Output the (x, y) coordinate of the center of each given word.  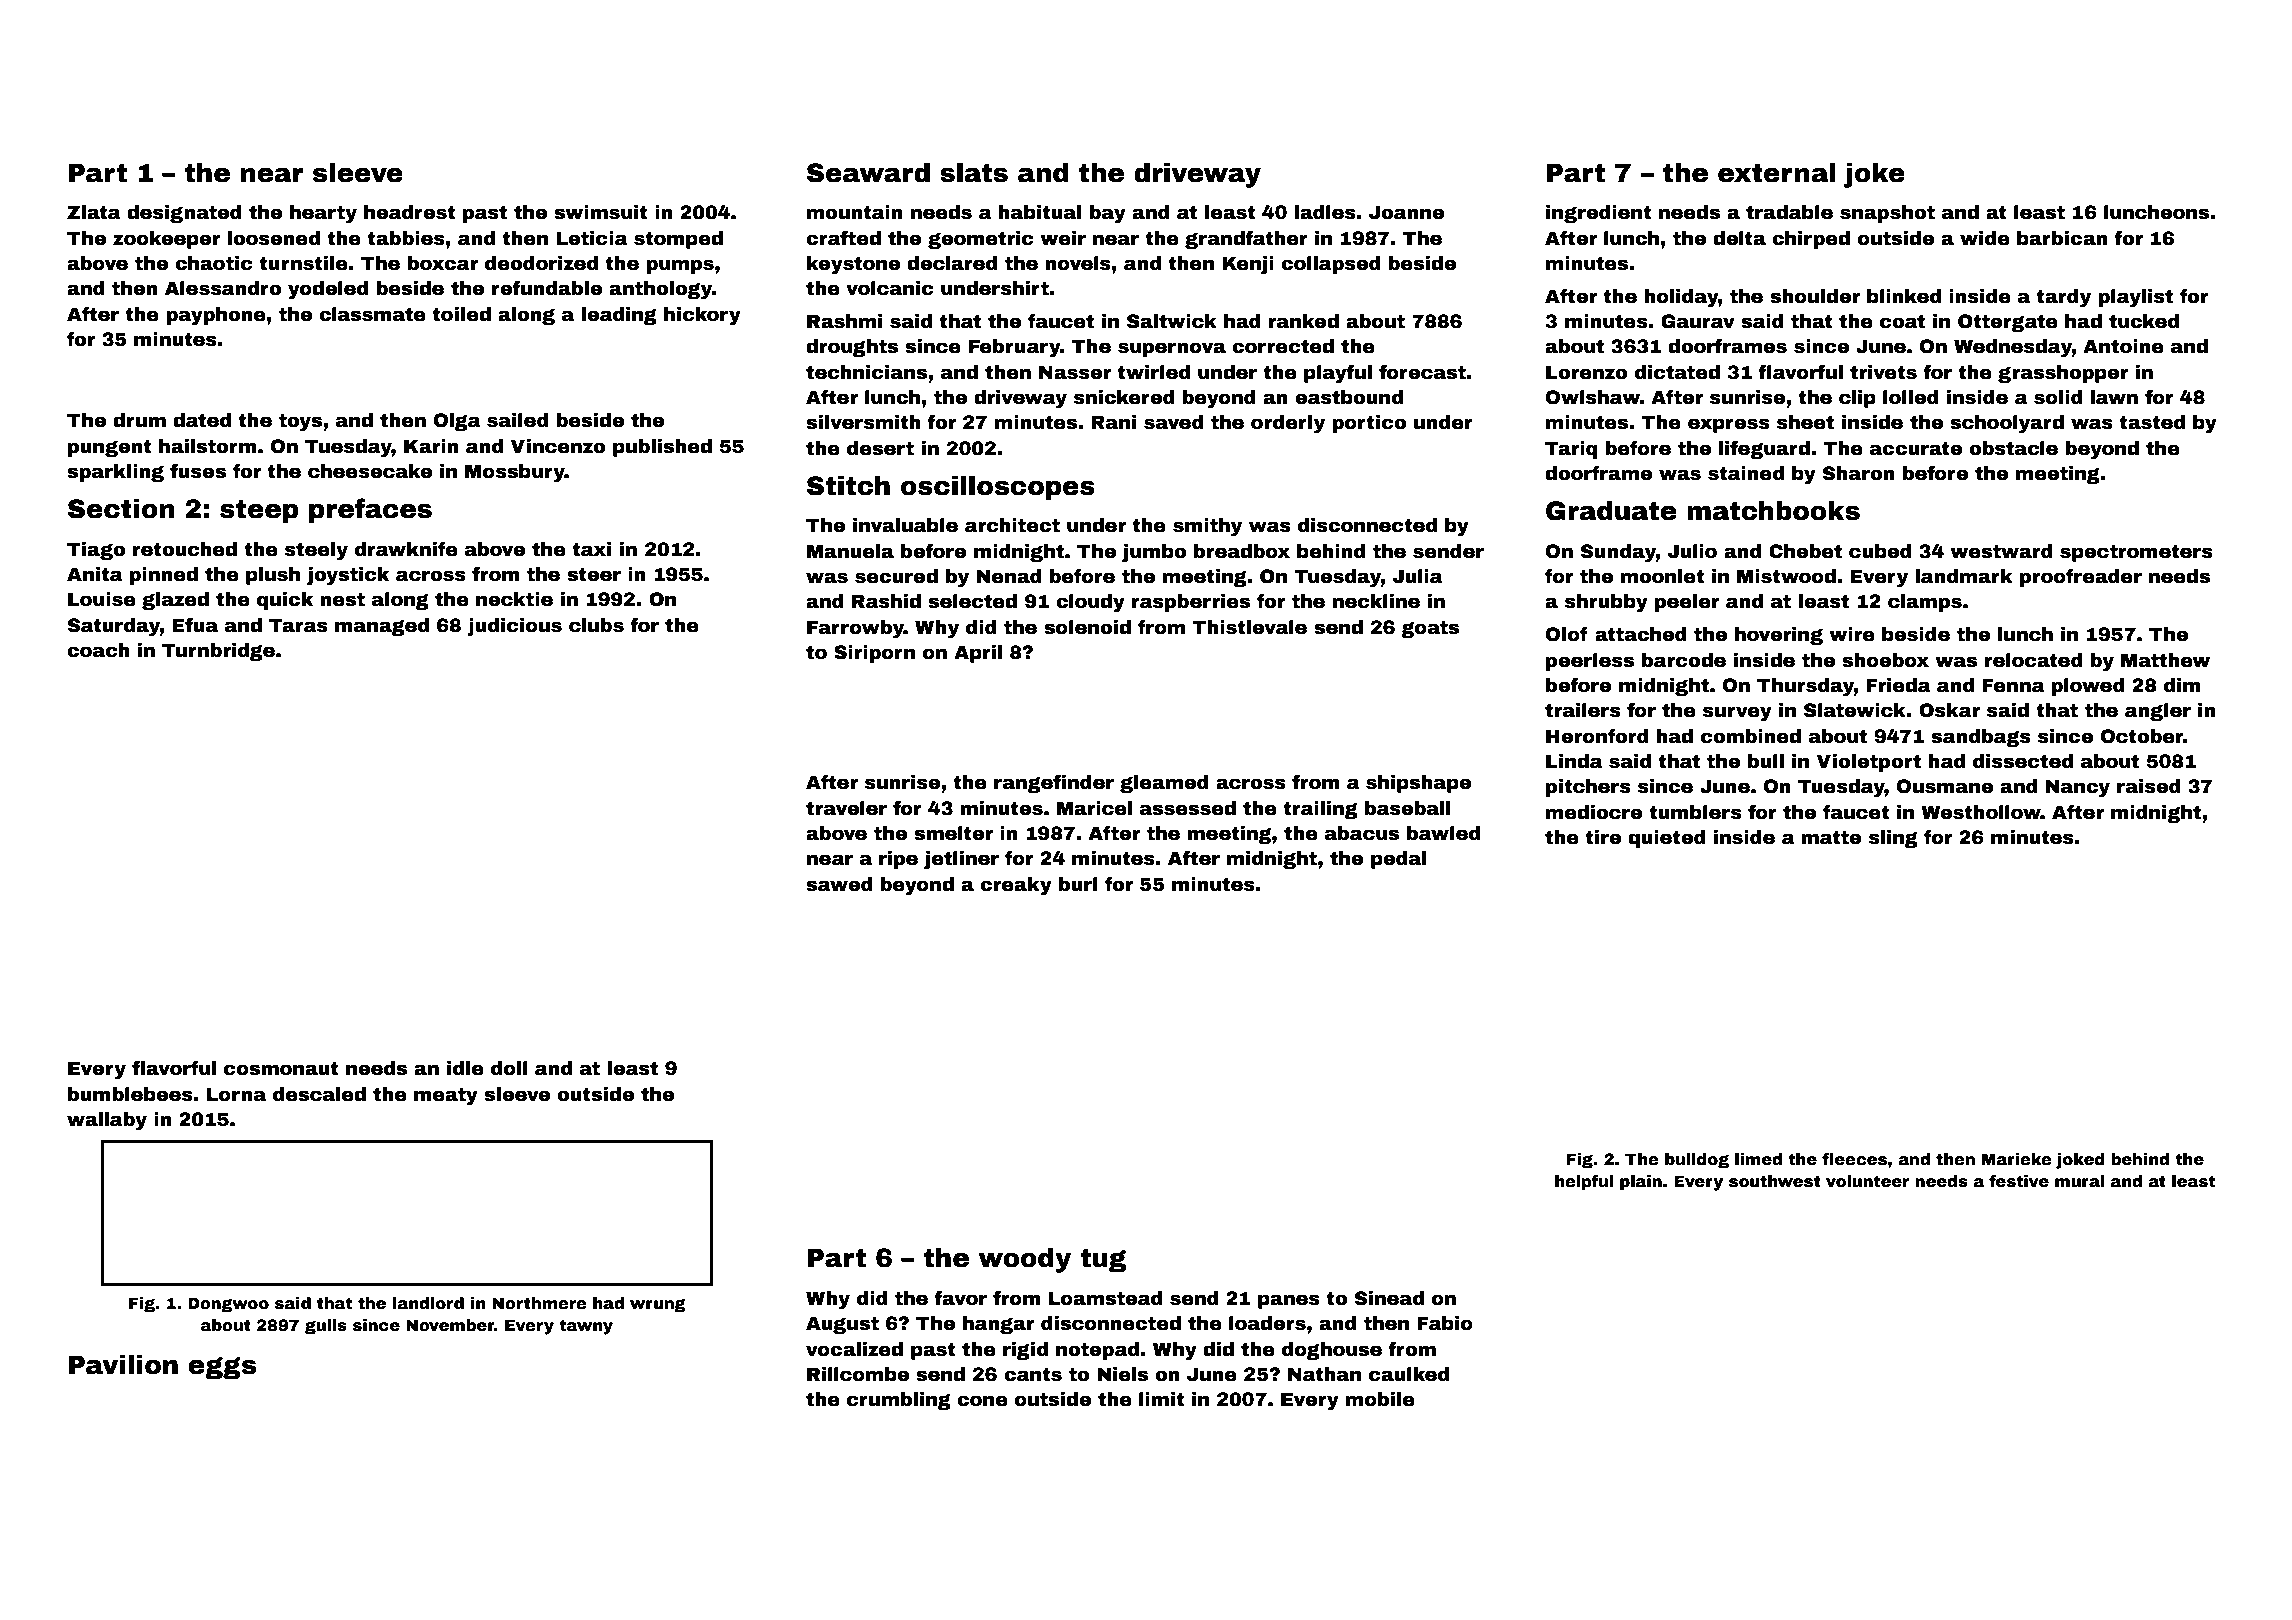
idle (465, 1068)
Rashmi (844, 321)
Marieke (2017, 1159)
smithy (1207, 527)
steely (316, 551)
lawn (2114, 397)
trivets (1883, 372)
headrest (410, 212)
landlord (428, 1303)
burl (1078, 884)
